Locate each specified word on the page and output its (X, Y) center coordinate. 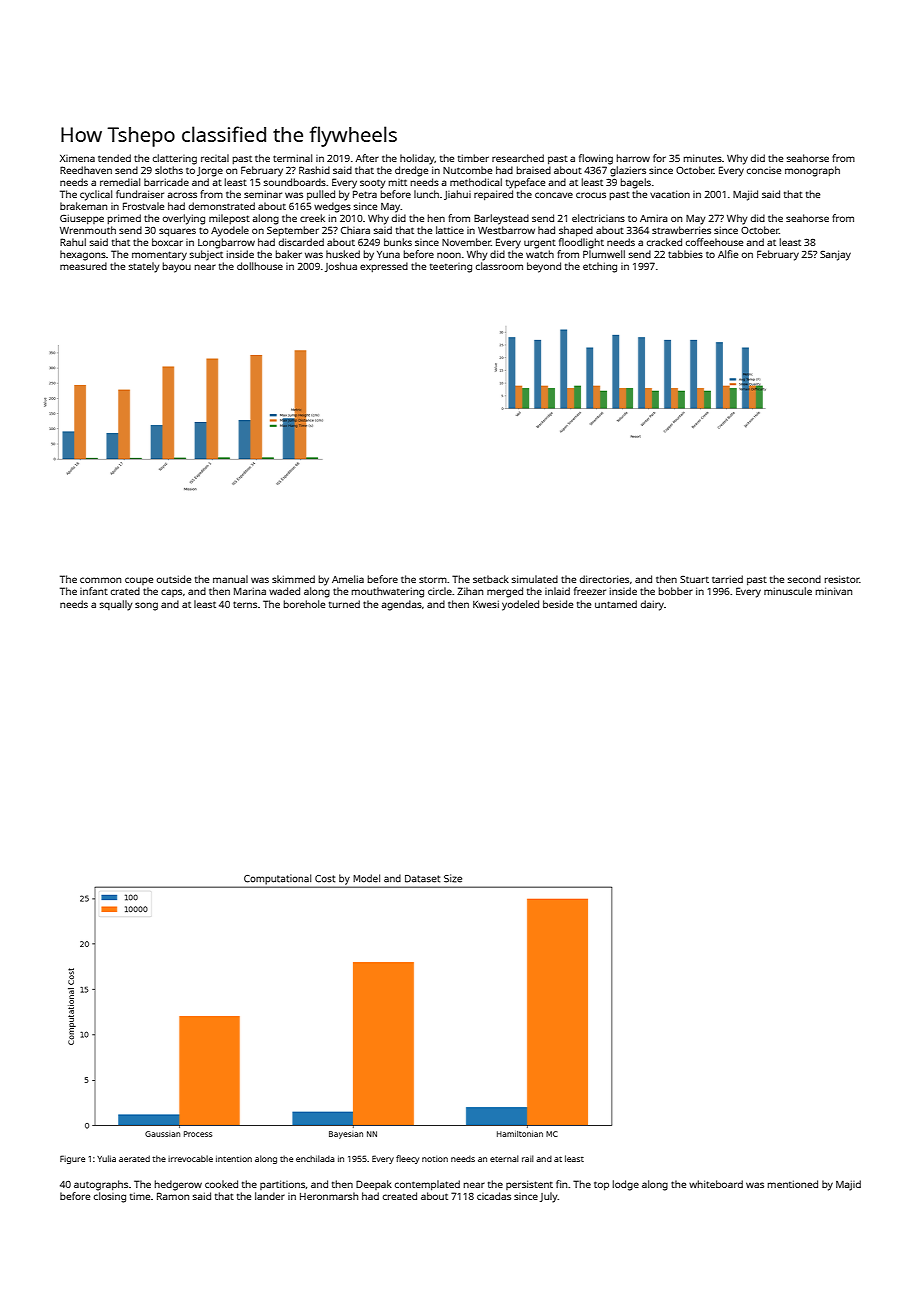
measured (83, 266)
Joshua (341, 267)
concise (764, 170)
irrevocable (190, 1158)
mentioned (793, 1184)
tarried (727, 579)
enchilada (315, 1158)
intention (234, 1159)
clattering (175, 159)
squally (116, 605)
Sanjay (835, 255)
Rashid (314, 170)
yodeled (520, 605)
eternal (504, 1158)
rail (528, 1158)
